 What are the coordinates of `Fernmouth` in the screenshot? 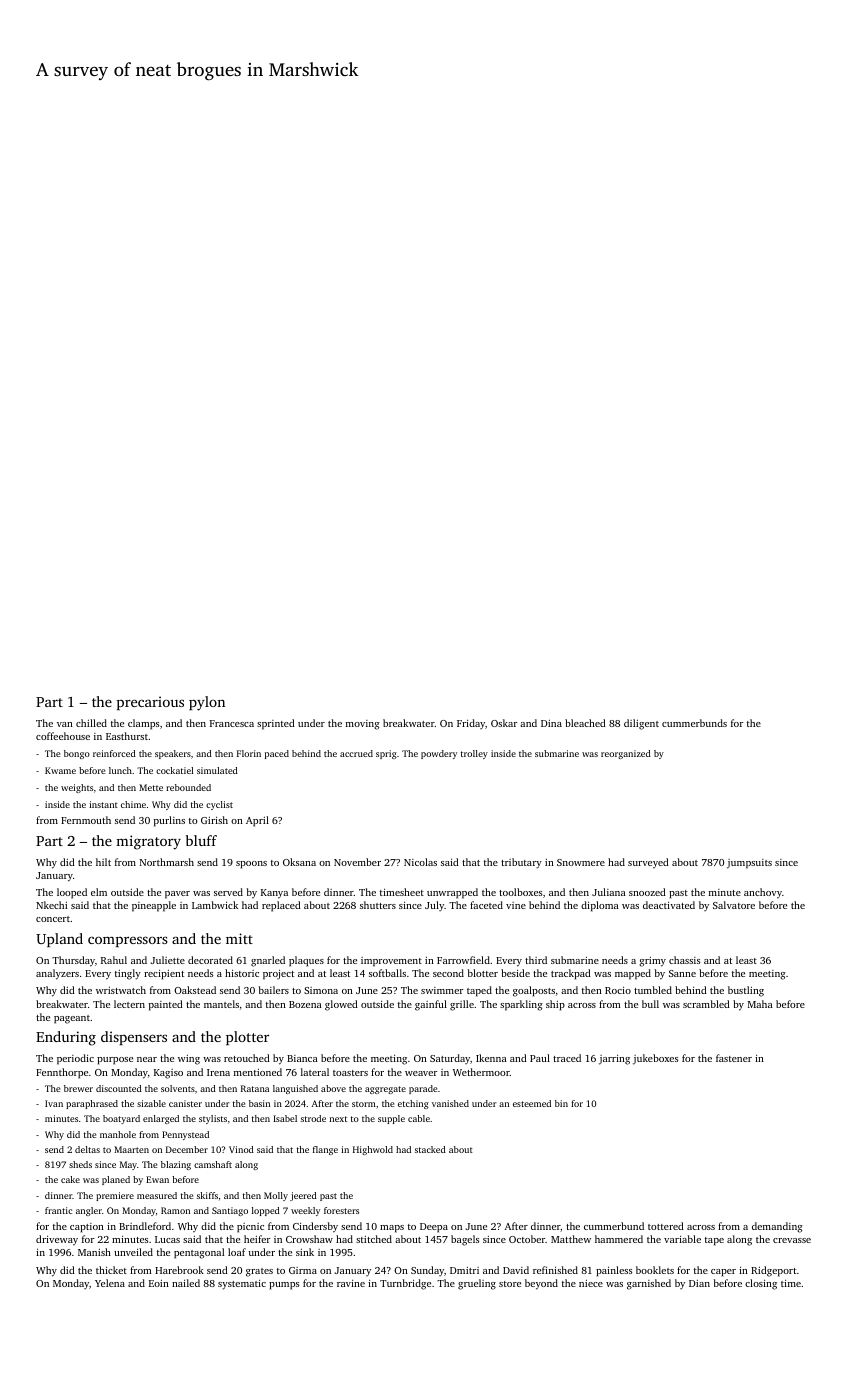 It's located at (86, 820).
